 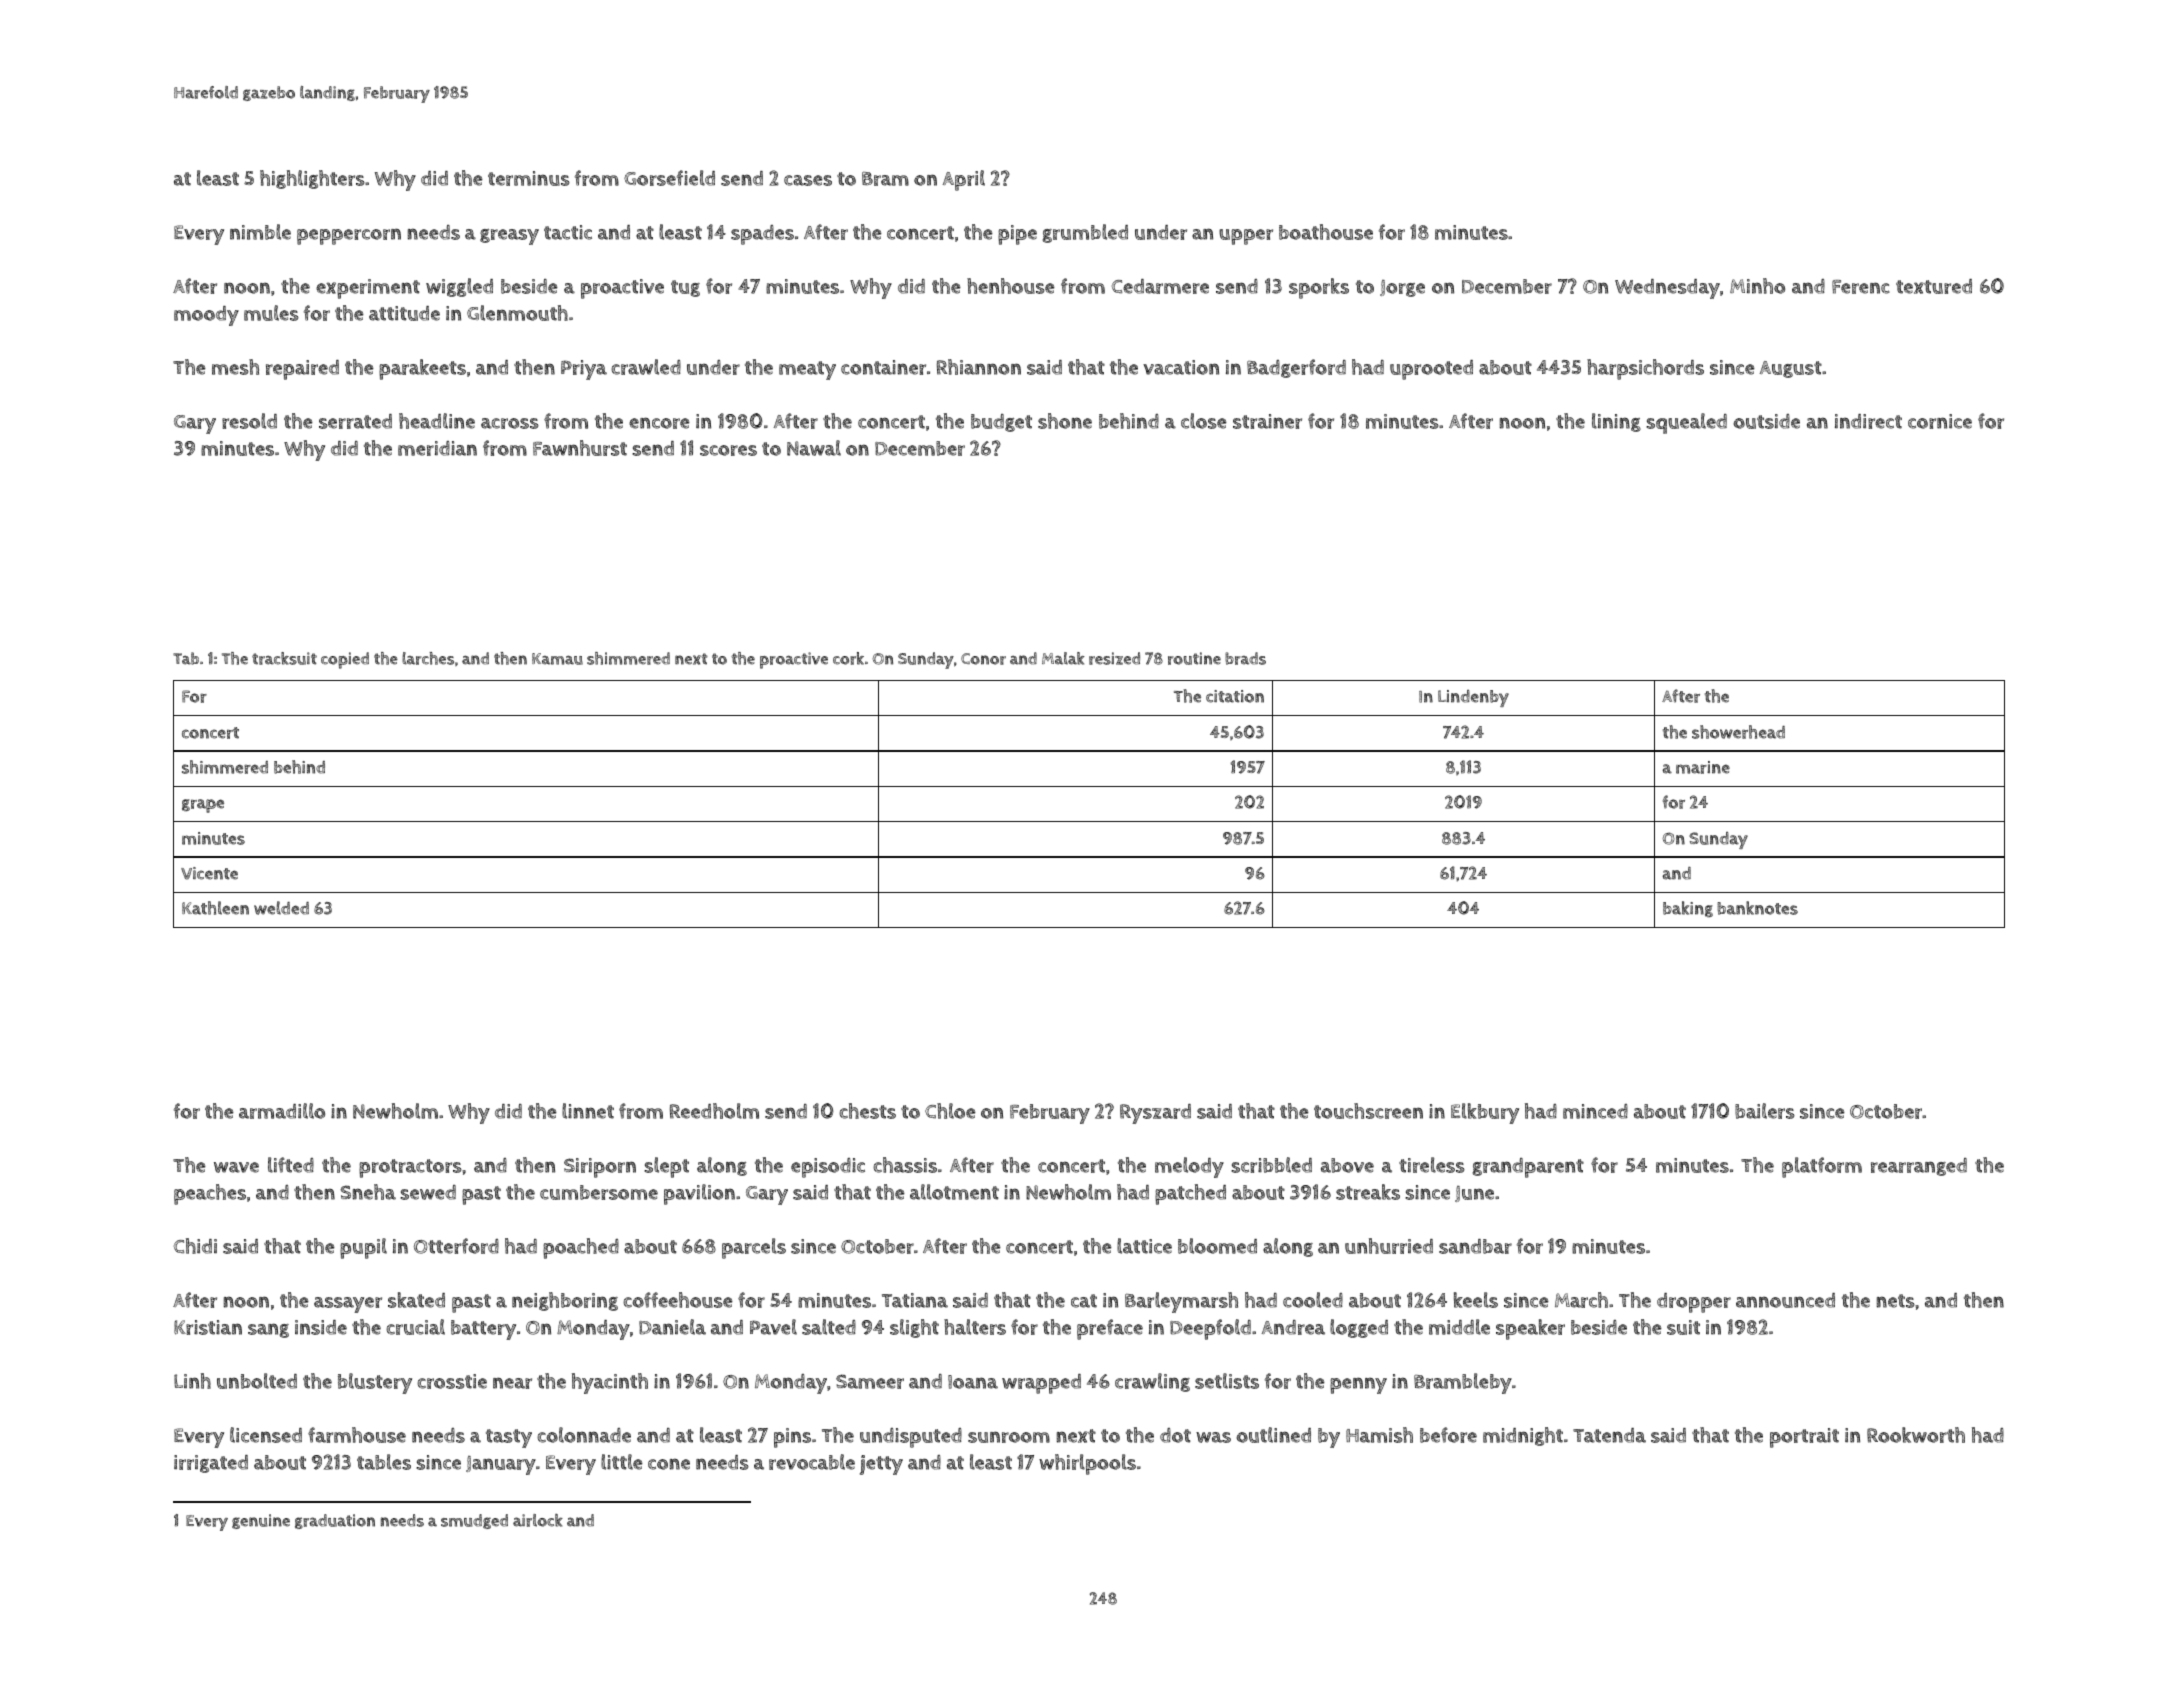 I want to click on smudged, so click(x=474, y=1521).
